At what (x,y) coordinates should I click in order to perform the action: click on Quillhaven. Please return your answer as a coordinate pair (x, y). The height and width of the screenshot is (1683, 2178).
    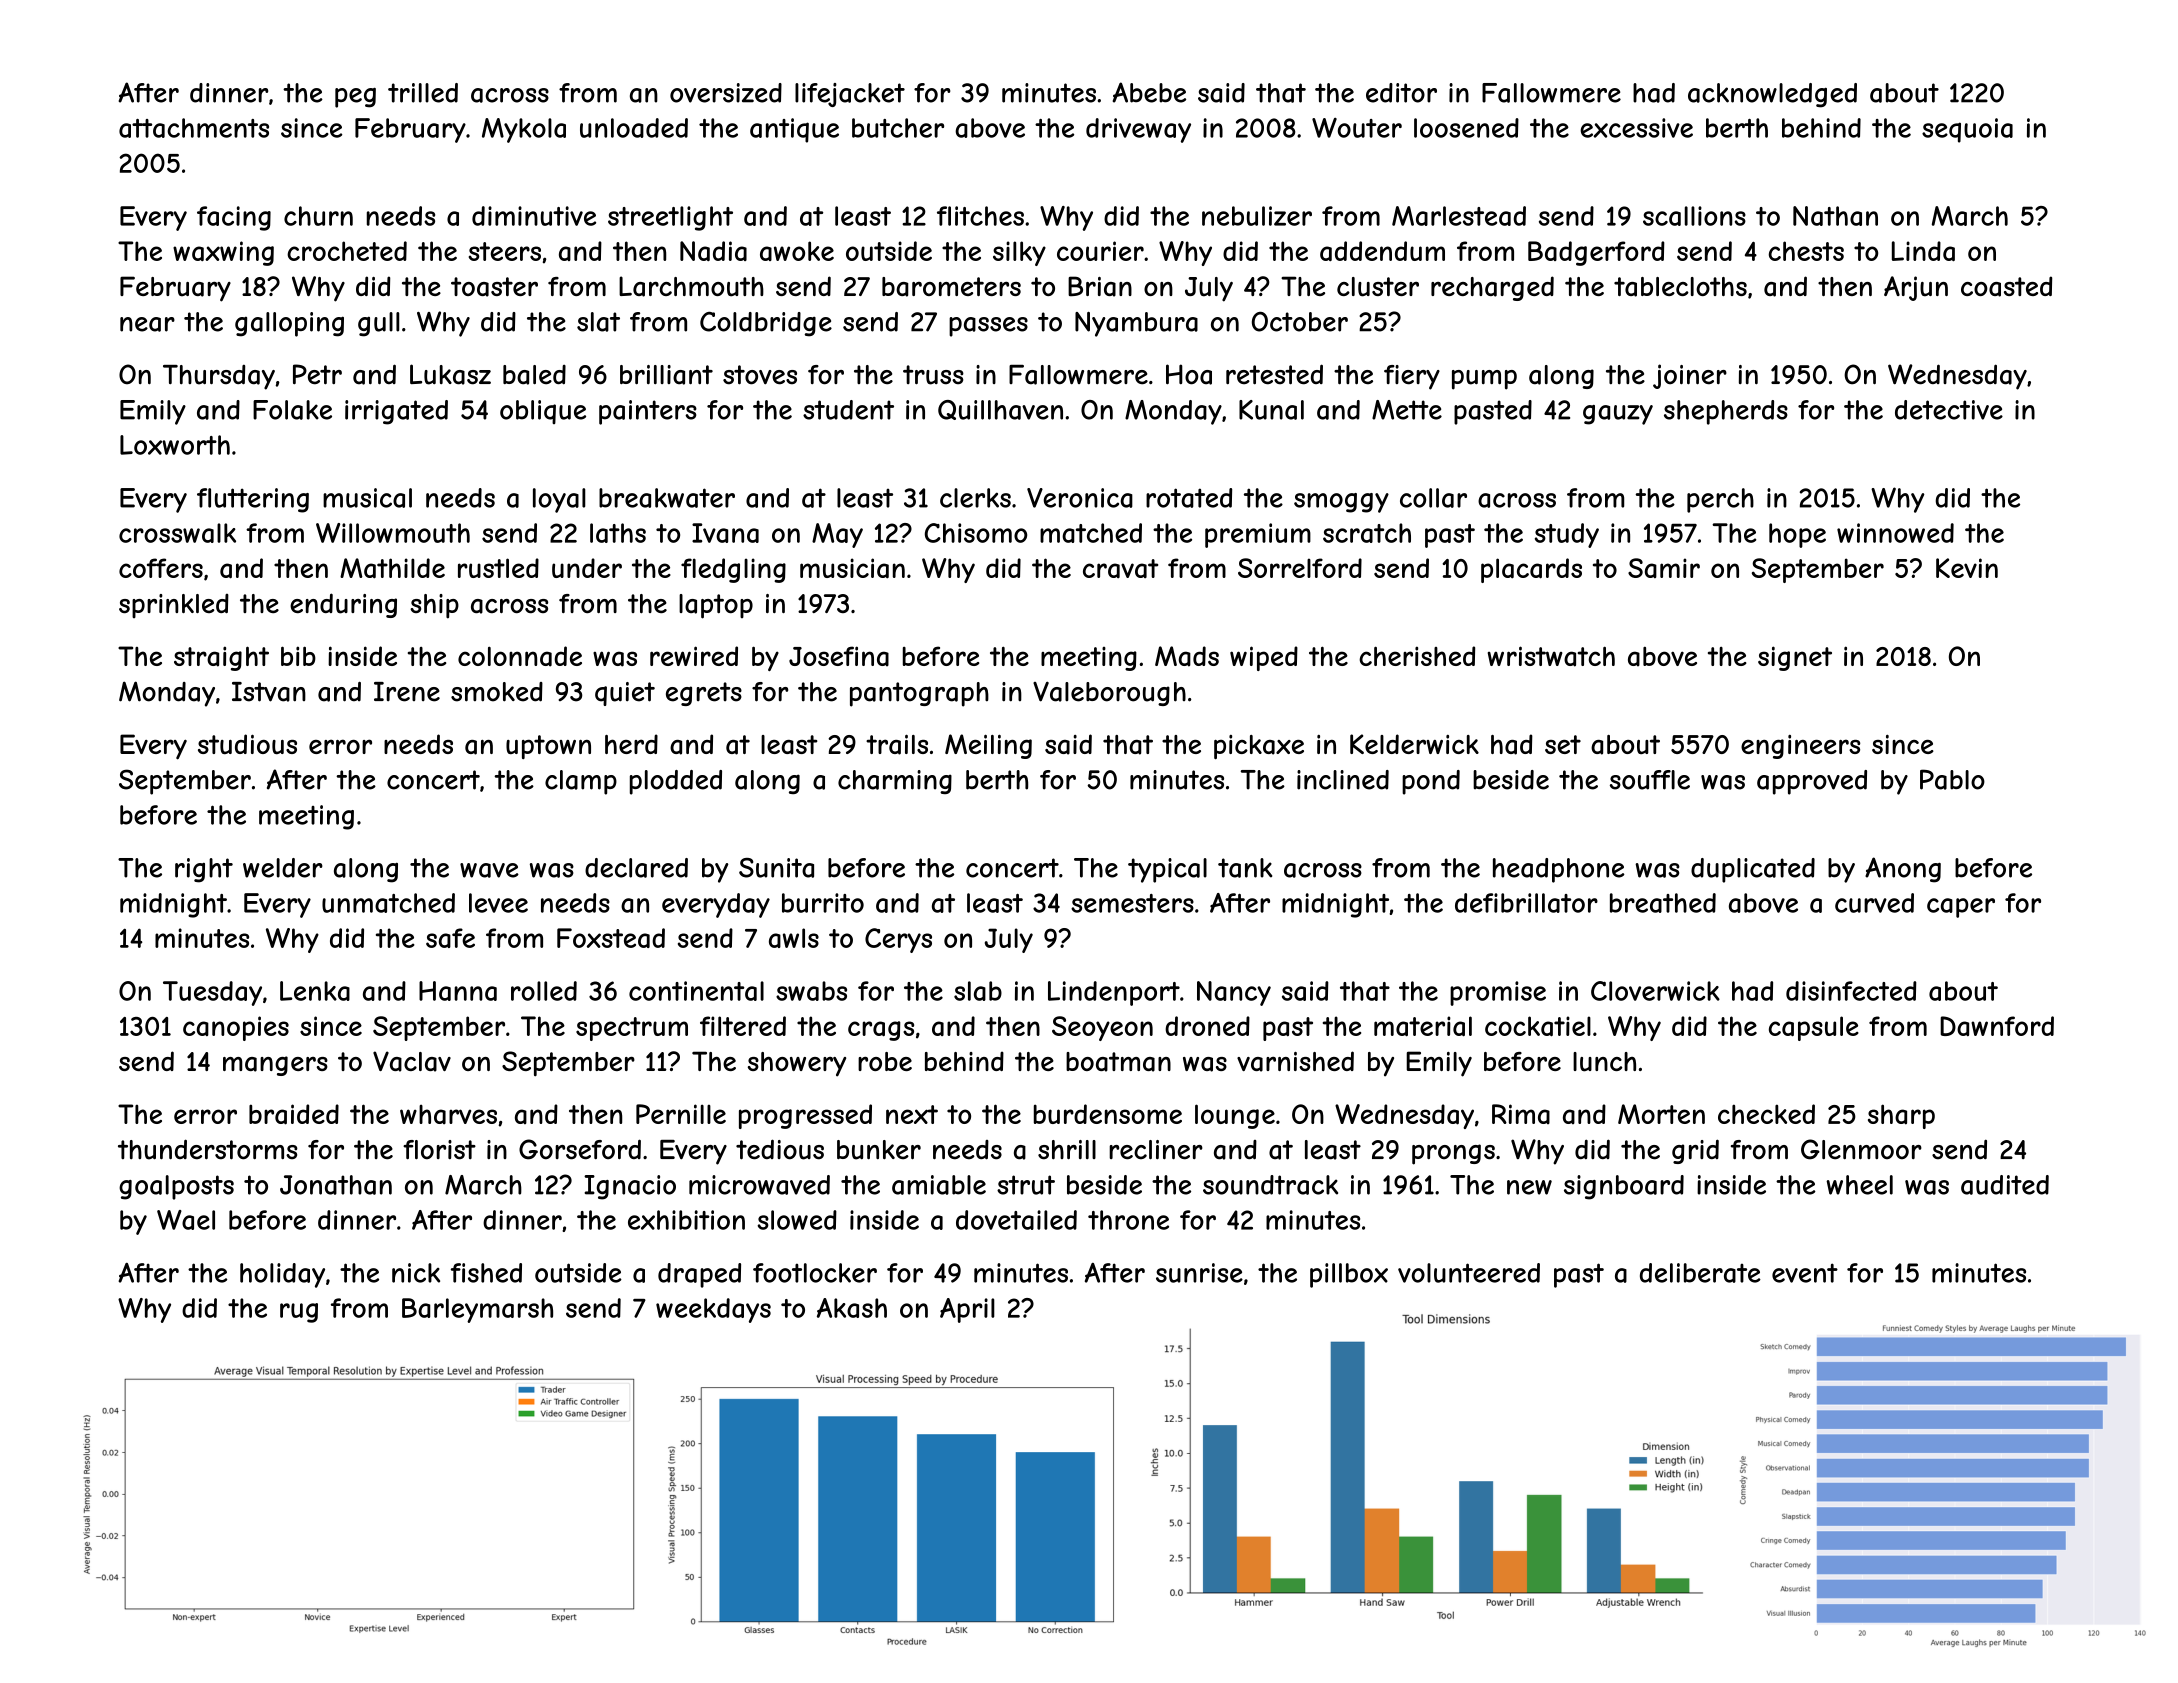
    Looking at the image, I should click on (1000, 410).
